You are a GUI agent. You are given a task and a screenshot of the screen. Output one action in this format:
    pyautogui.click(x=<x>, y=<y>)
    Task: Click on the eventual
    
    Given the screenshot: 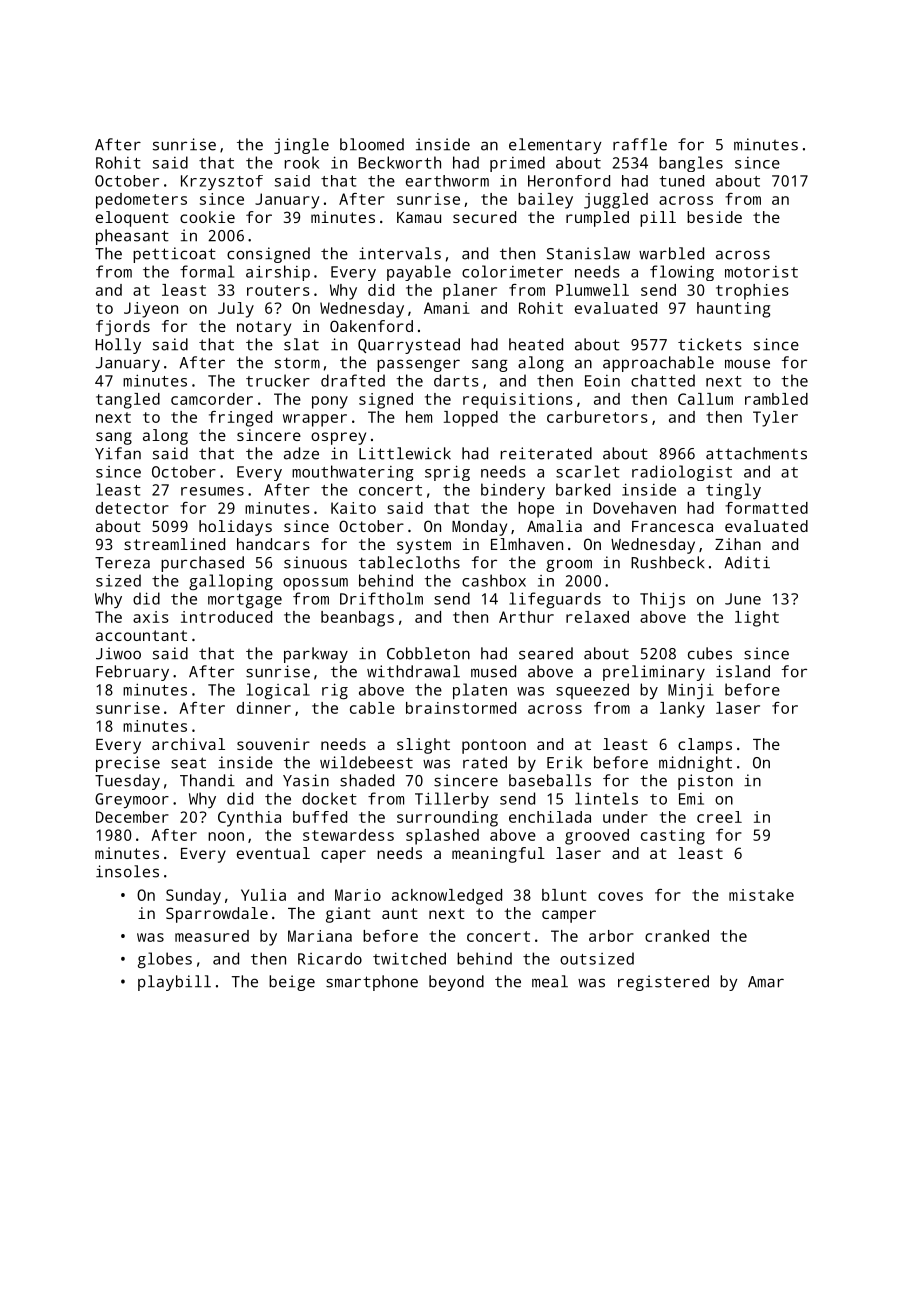 What is the action you would take?
    pyautogui.click(x=273, y=853)
